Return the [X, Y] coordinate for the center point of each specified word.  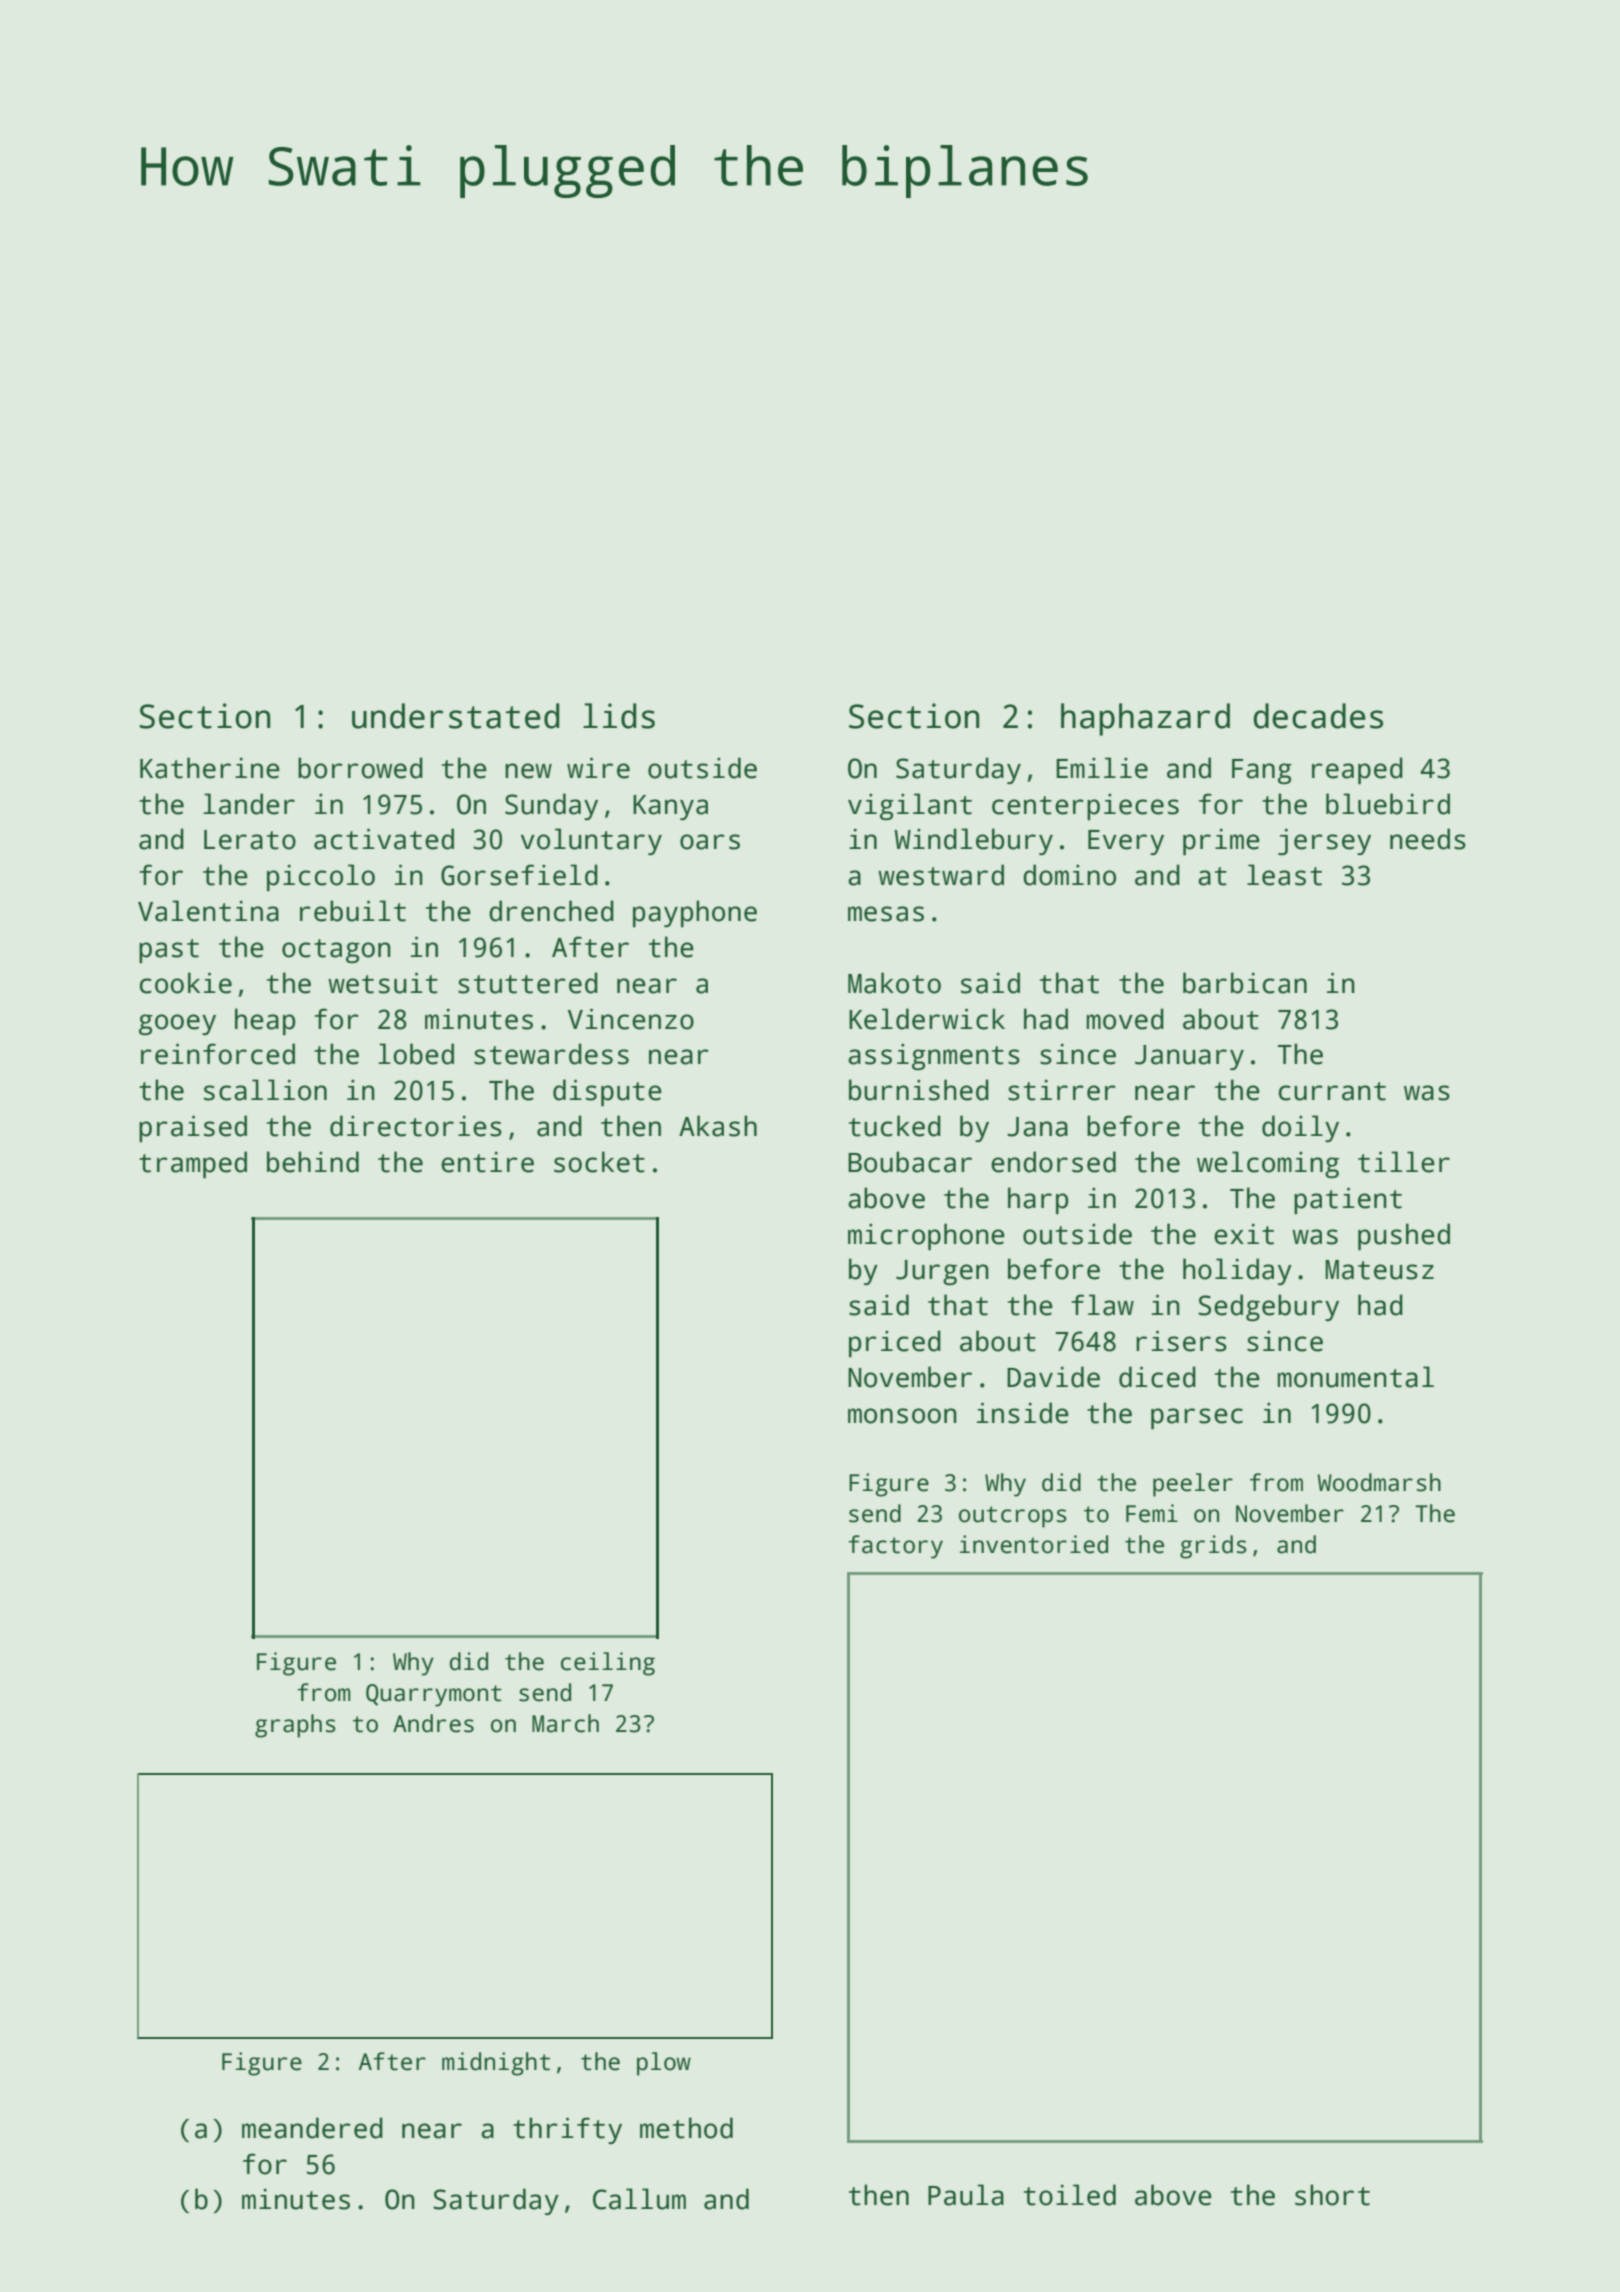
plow [664, 2064]
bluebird [1388, 804]
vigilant [910, 806]
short [1332, 2195]
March [565, 1723]
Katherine [210, 768]
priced [895, 1343]
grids [1213, 1547]
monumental [1356, 1377]
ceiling [608, 1664]
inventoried [1034, 1544]
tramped [193, 1164]
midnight [496, 2064]
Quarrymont [434, 1695]
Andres [433, 1723]
